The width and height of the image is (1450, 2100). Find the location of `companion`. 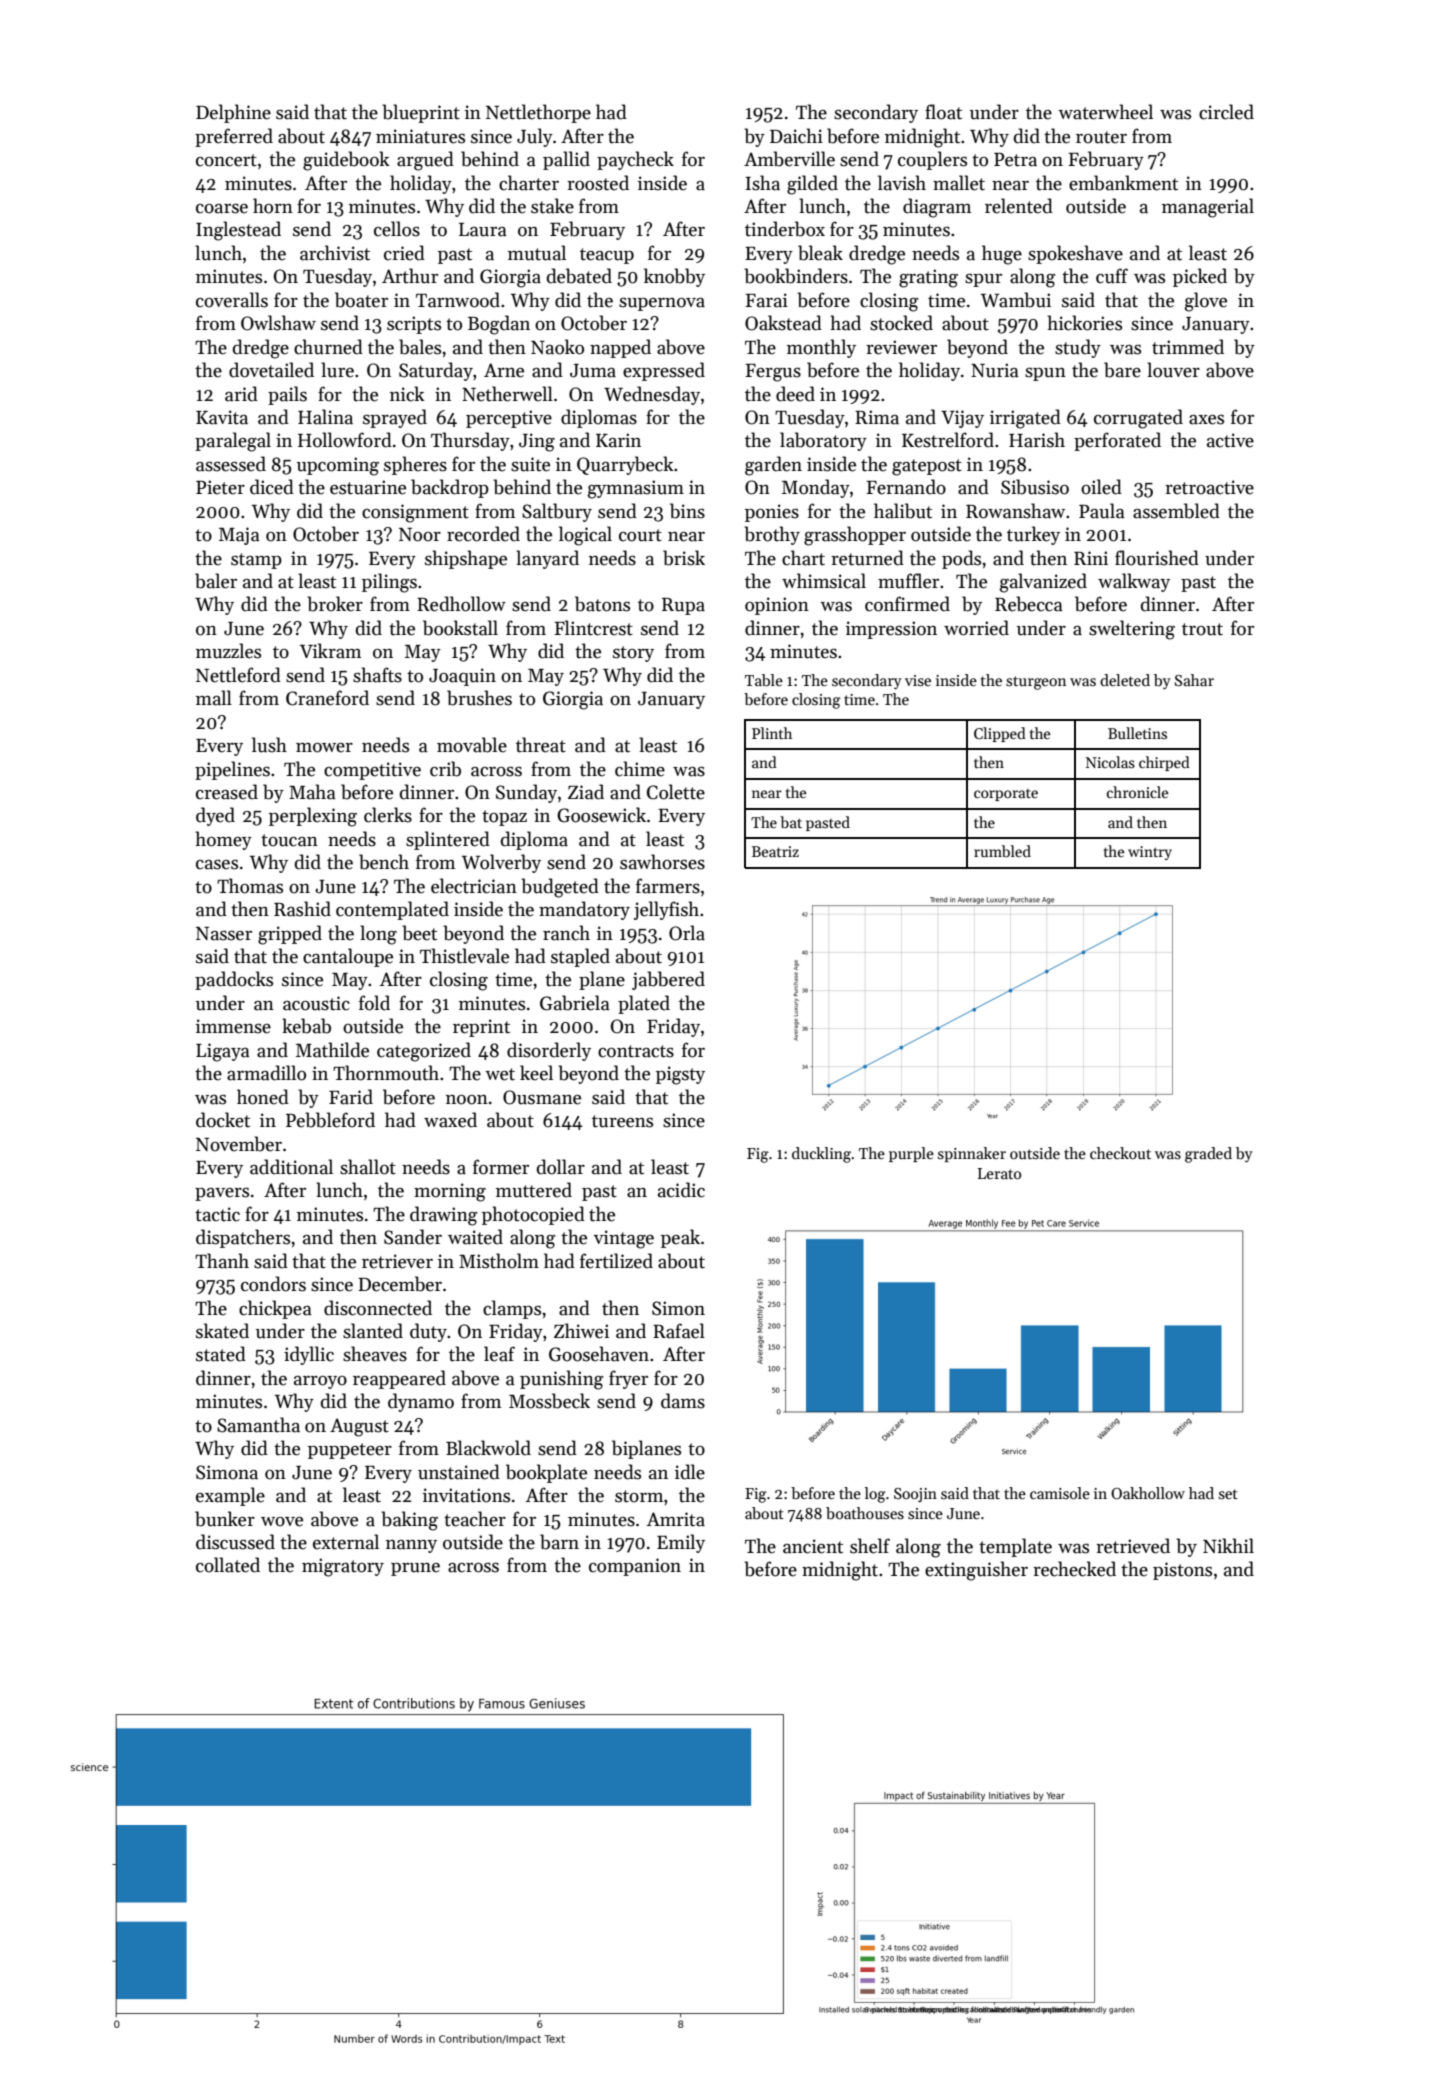

companion is located at coordinates (635, 1567).
